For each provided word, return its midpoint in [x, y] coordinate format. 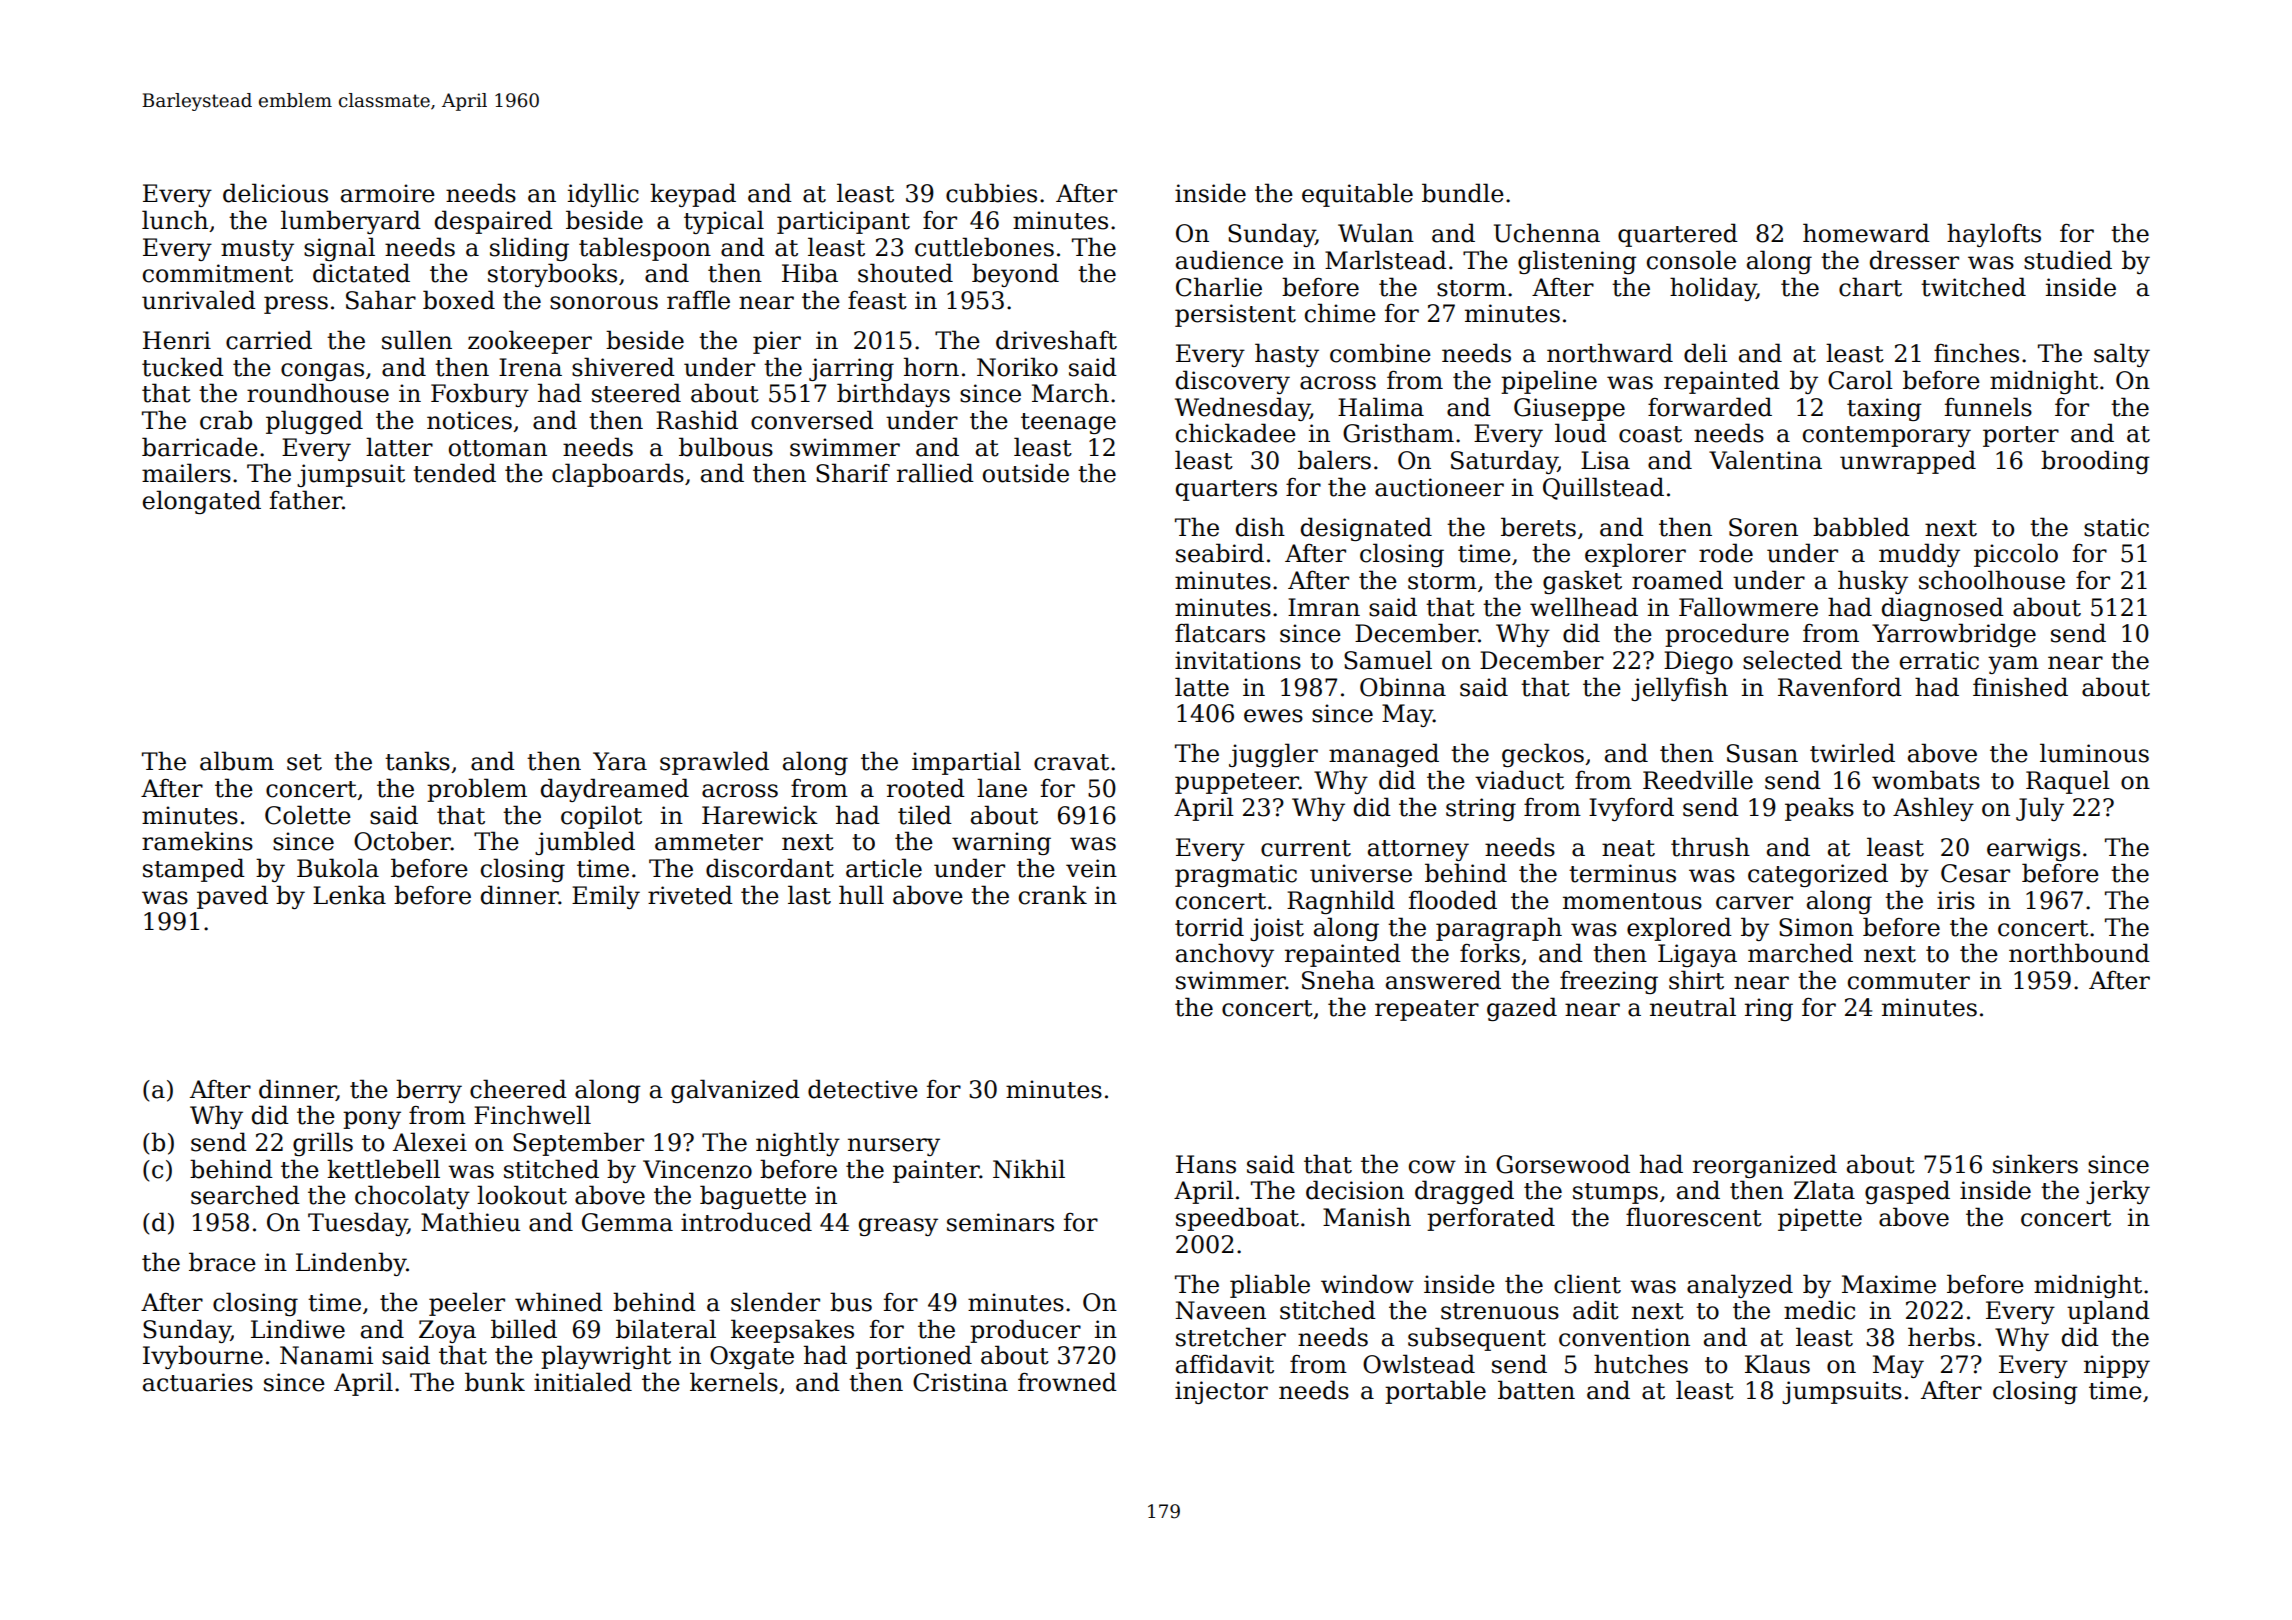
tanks [417, 761]
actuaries [198, 1382]
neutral [1693, 1007]
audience [1229, 260]
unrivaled [199, 300]
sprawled [714, 763]
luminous [2094, 753]
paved [232, 897]
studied [2068, 260]
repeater [1427, 1010]
